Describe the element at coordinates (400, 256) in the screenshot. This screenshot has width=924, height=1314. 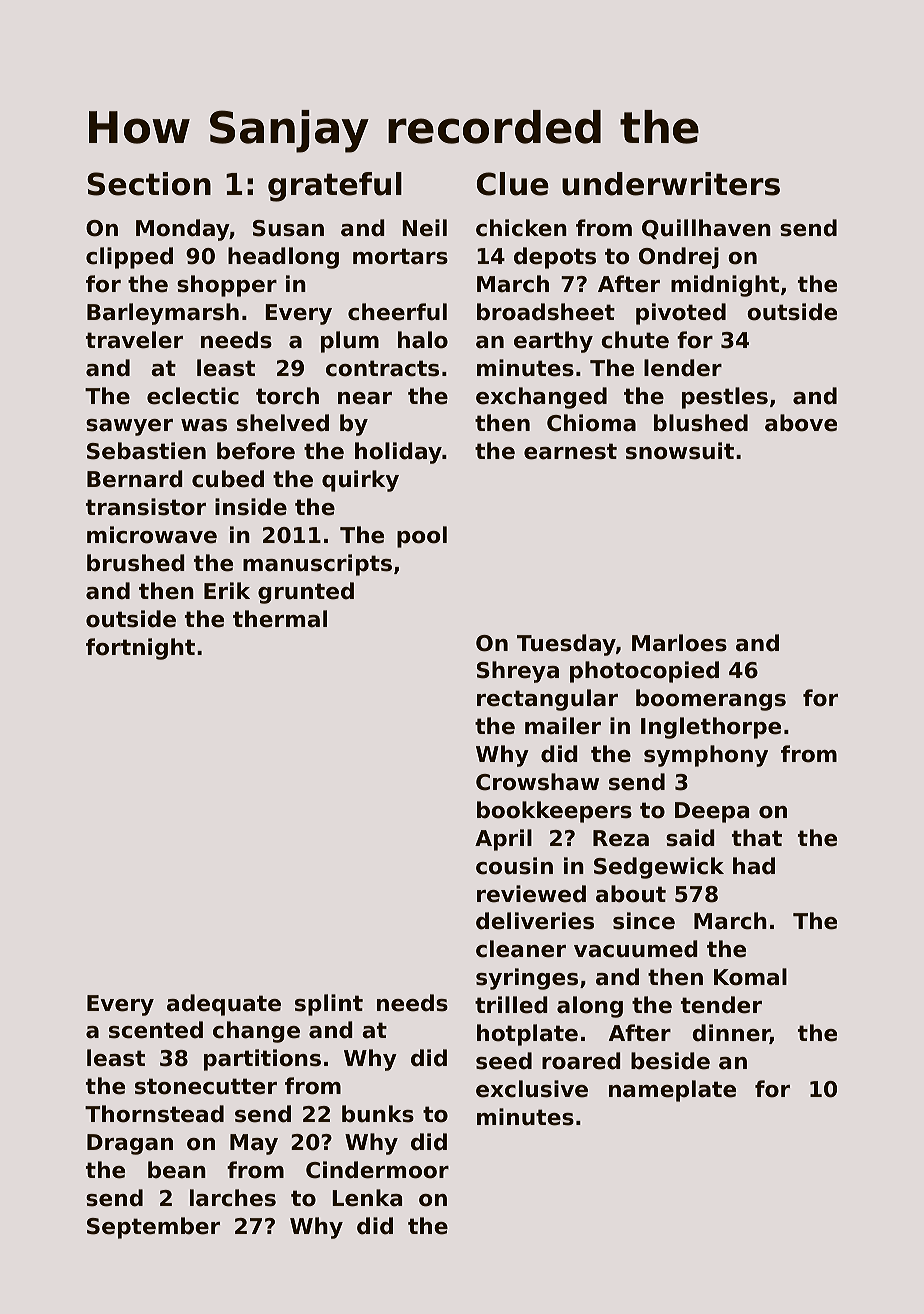
I see `mortars` at that location.
